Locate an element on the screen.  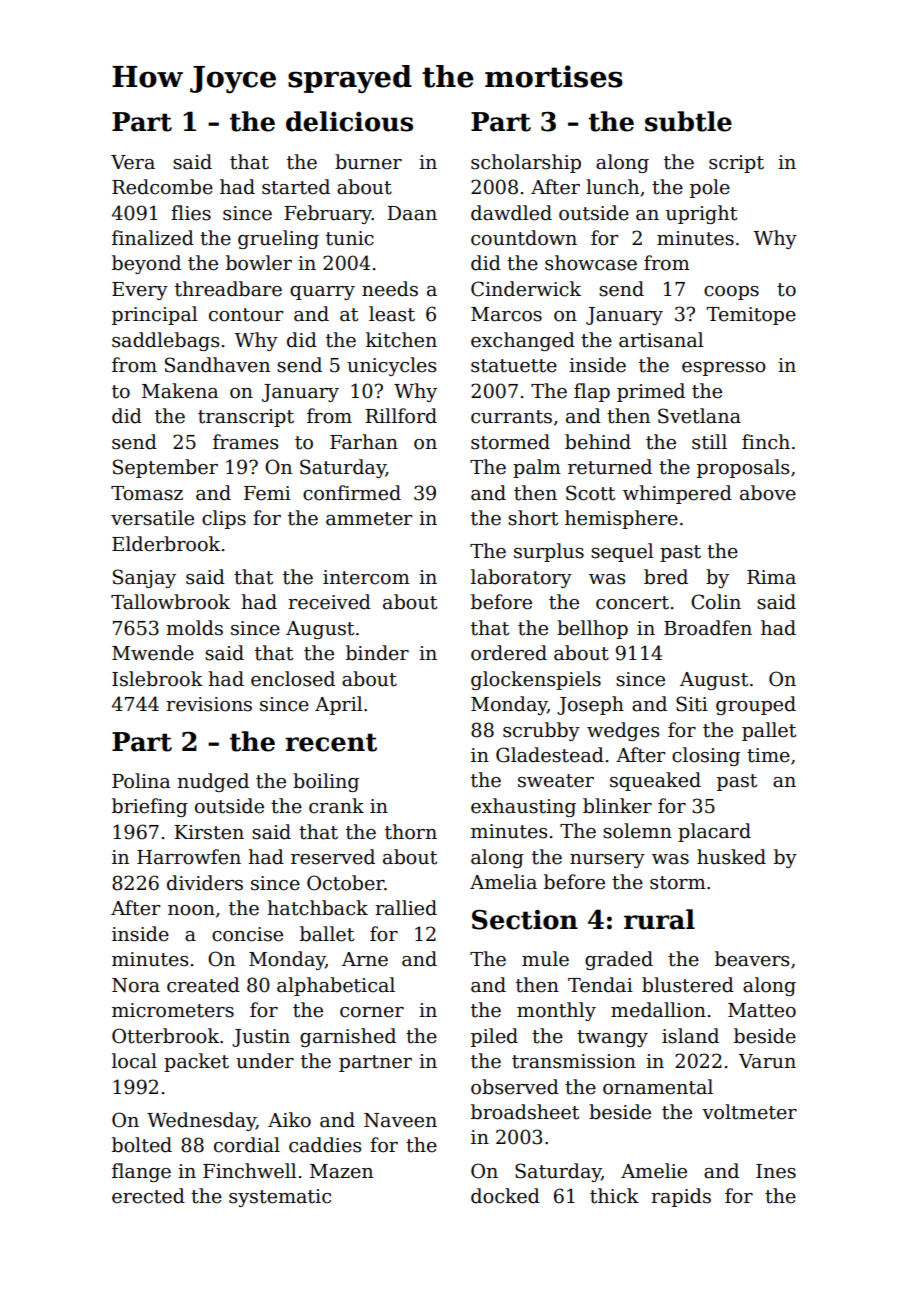
currants is located at coordinates (511, 417).
